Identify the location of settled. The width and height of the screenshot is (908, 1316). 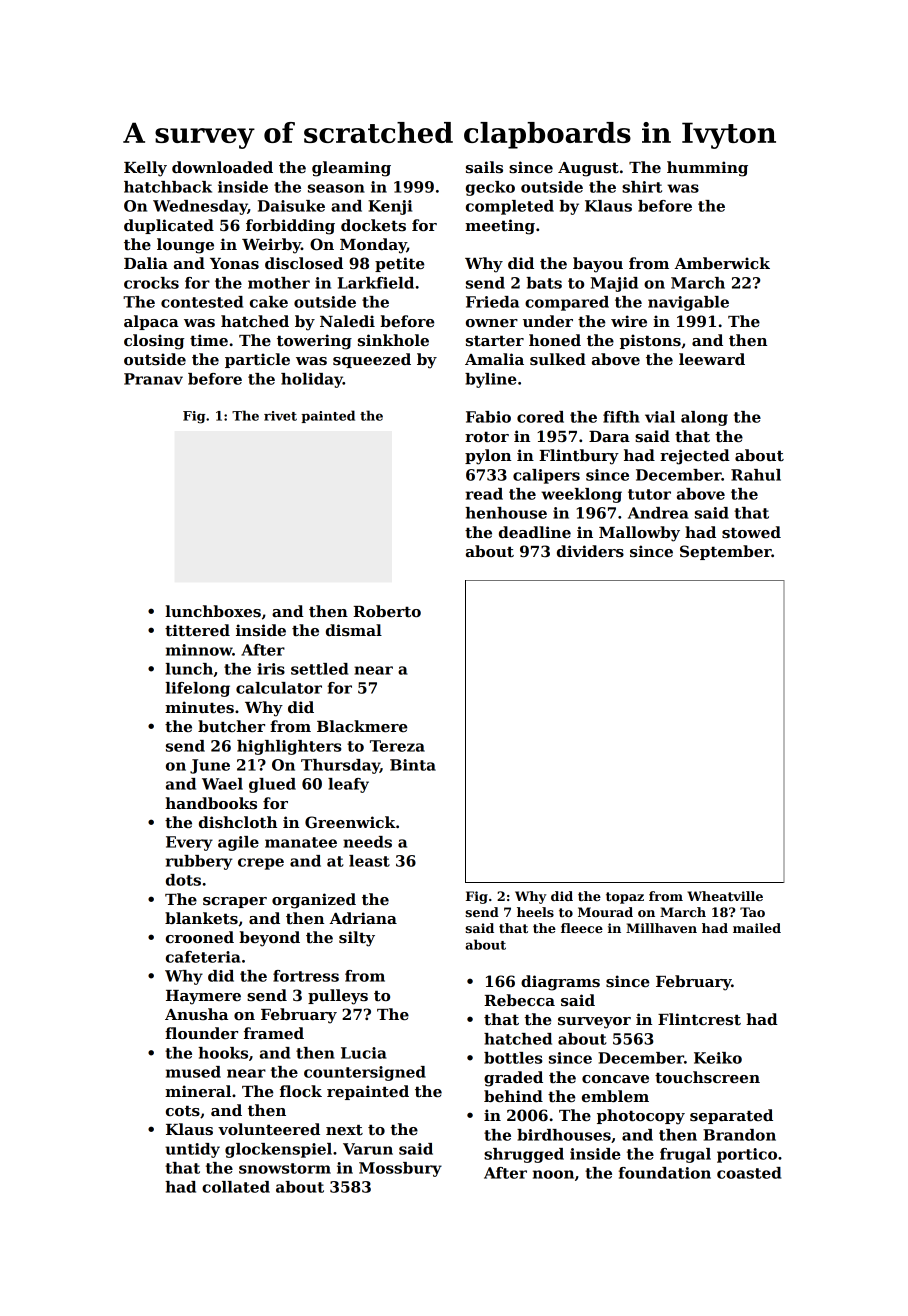
(319, 669).
